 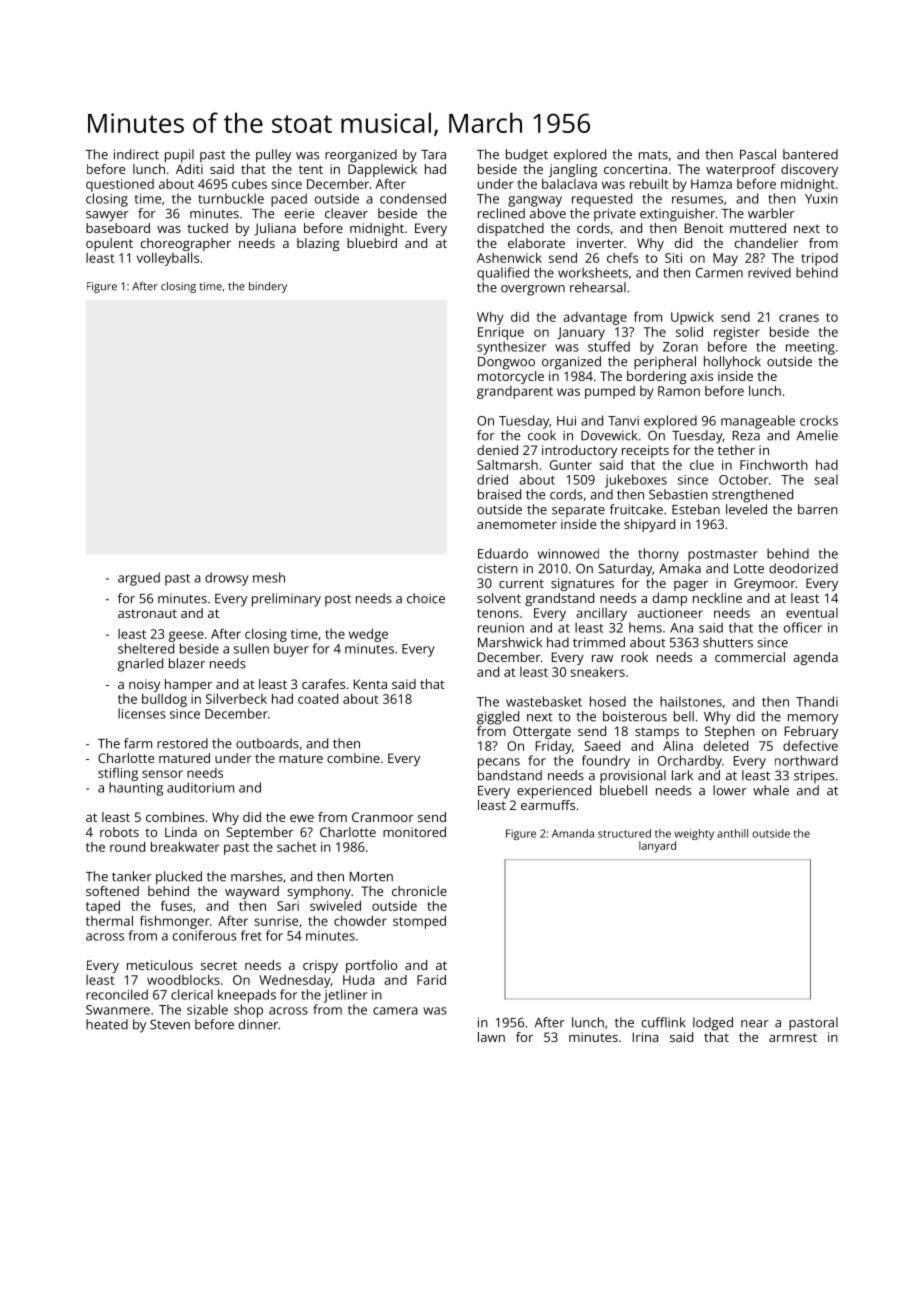 I want to click on heated, so click(x=107, y=1024).
